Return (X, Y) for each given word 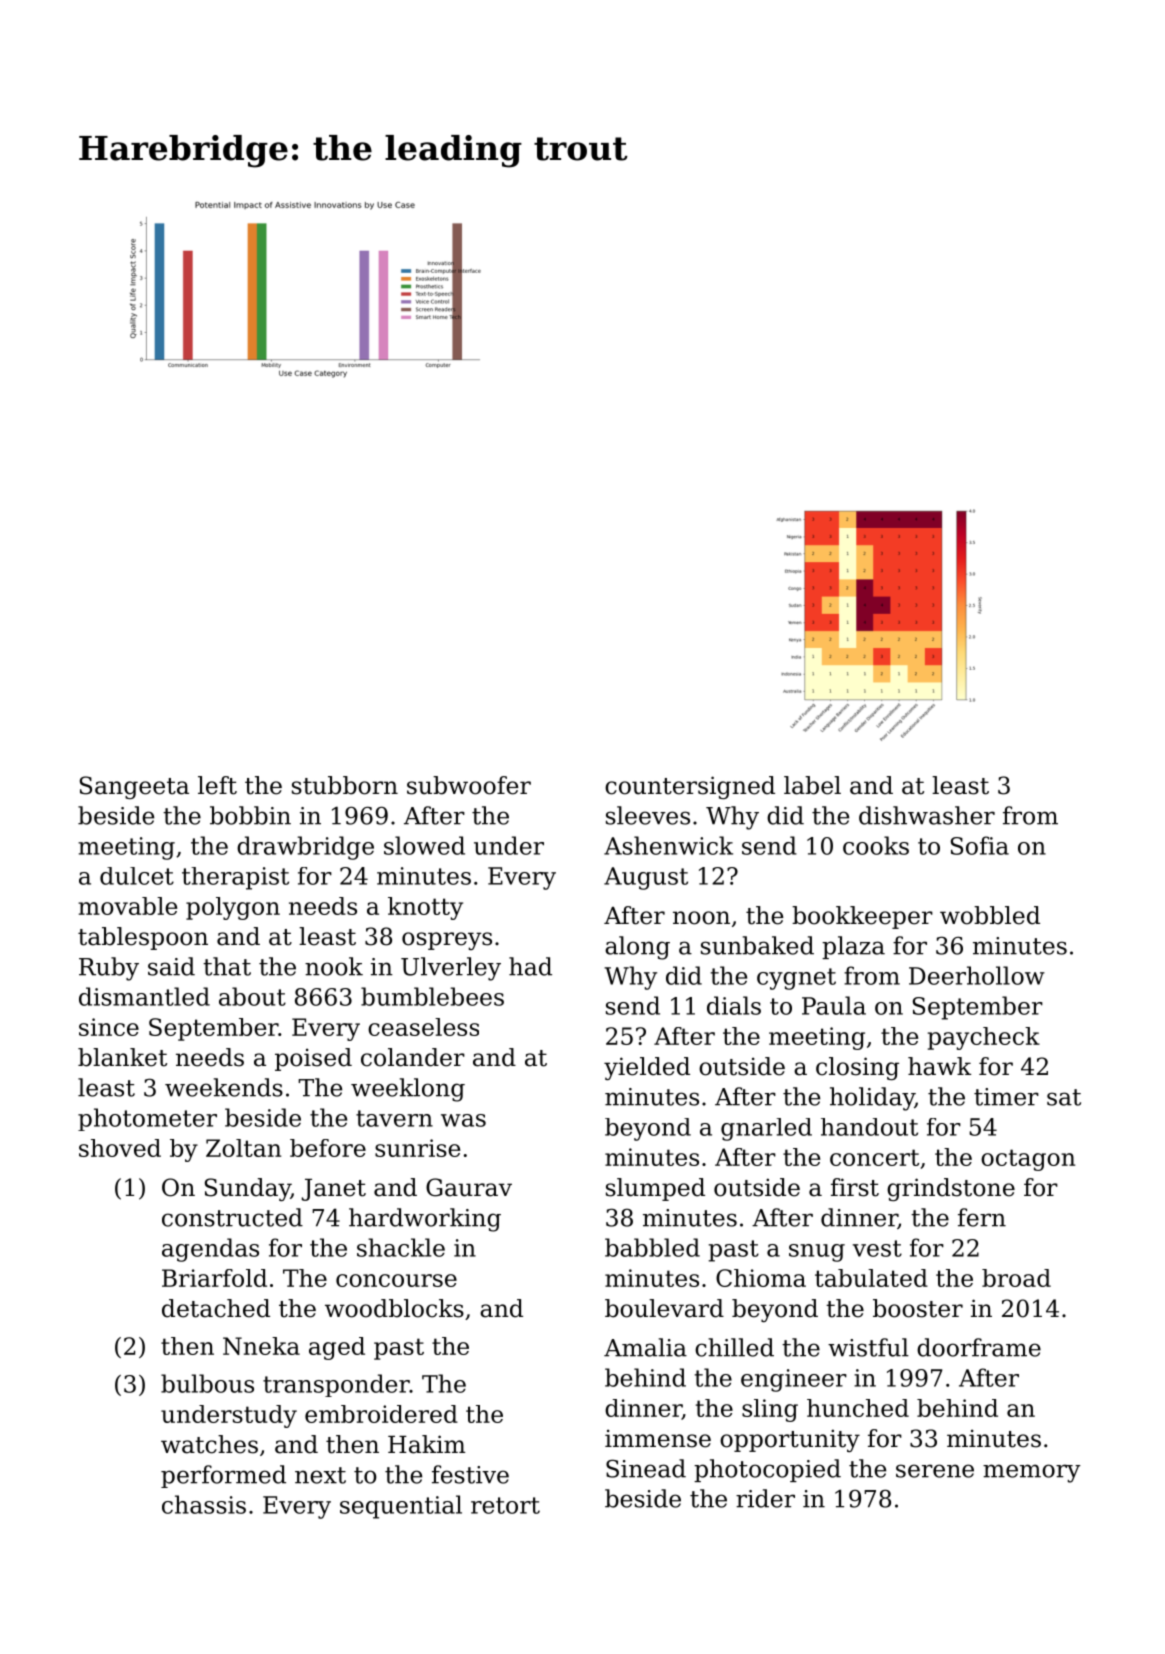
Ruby (109, 969)
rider (765, 1498)
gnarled (766, 1129)
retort (505, 1505)
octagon (1028, 1160)
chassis (204, 1504)
